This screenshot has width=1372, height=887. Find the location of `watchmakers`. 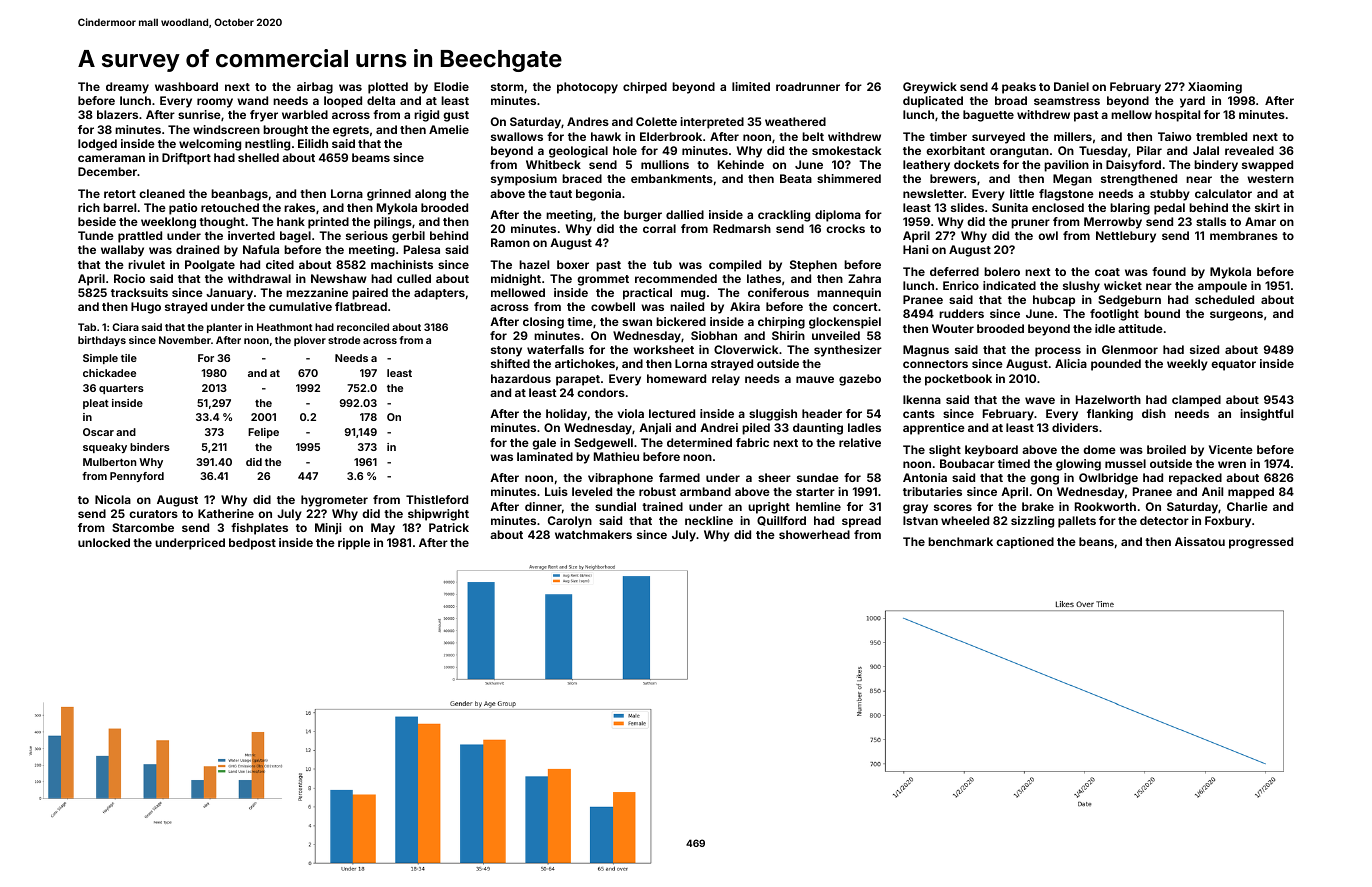

watchmakers is located at coordinates (593, 534).
